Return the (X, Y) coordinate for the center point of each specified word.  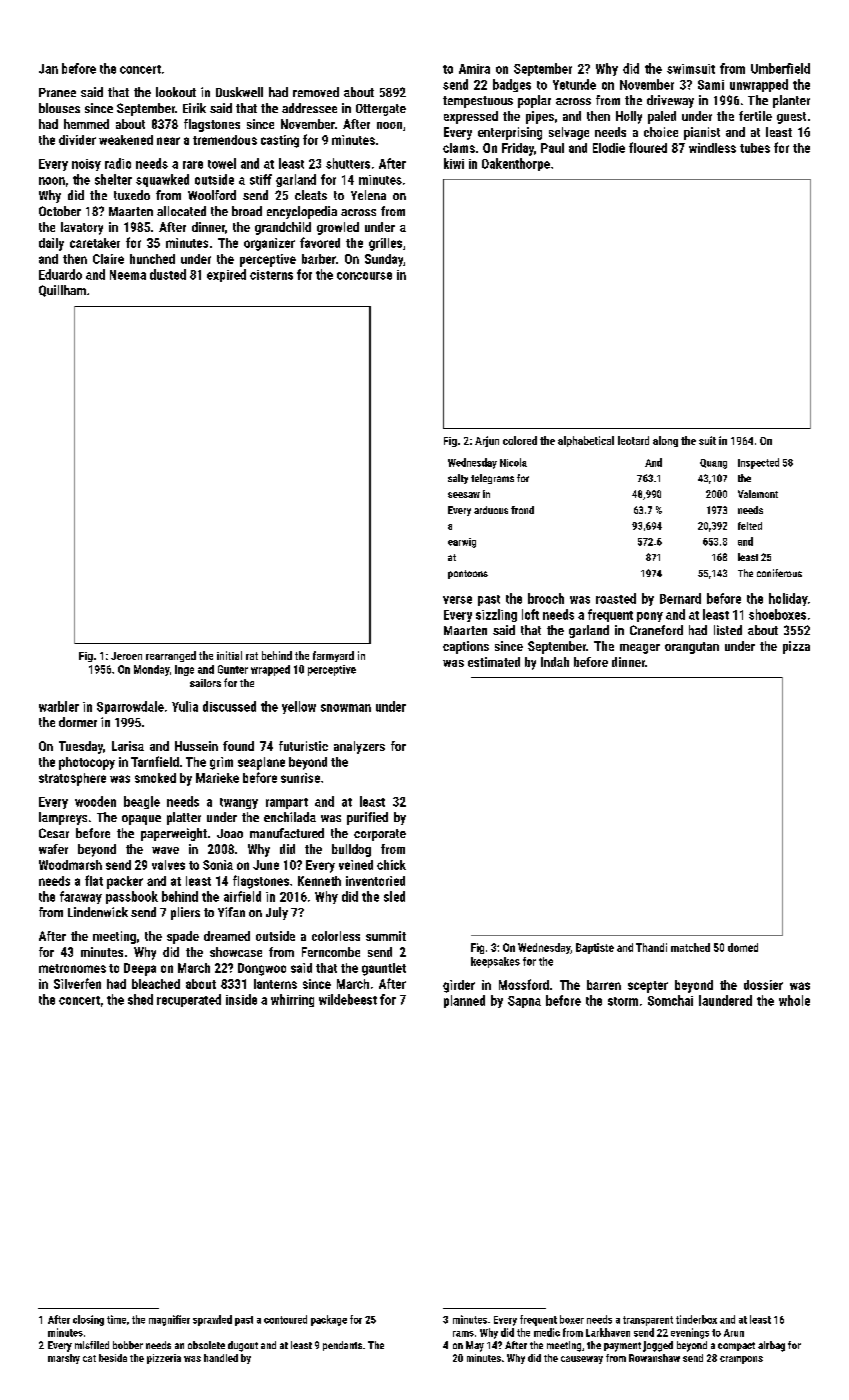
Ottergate (381, 110)
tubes (755, 148)
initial (229, 655)
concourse (364, 276)
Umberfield (780, 68)
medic (547, 1332)
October (60, 211)
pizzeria (164, 1359)
